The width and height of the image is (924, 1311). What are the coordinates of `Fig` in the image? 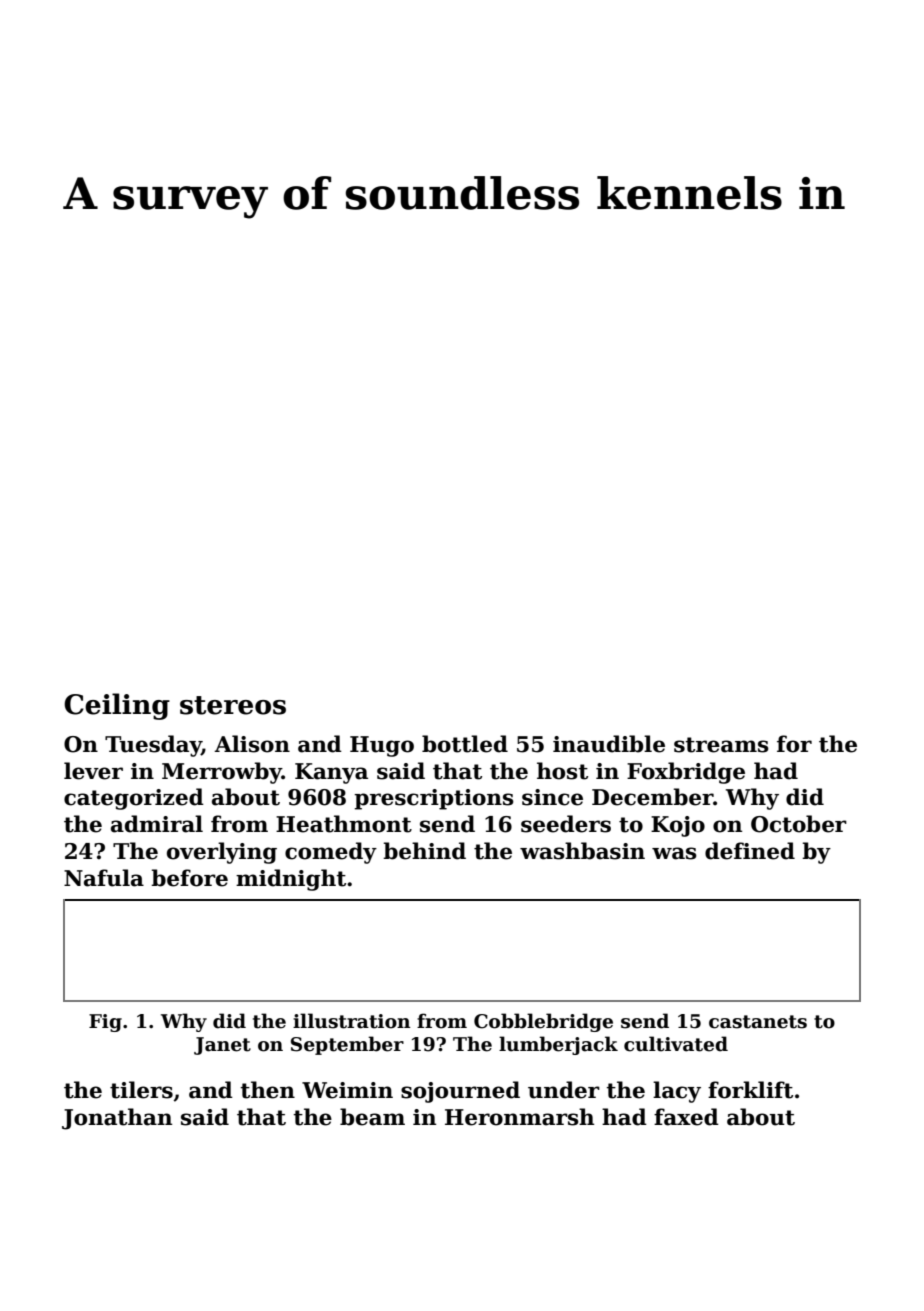 It's located at (105, 1023).
